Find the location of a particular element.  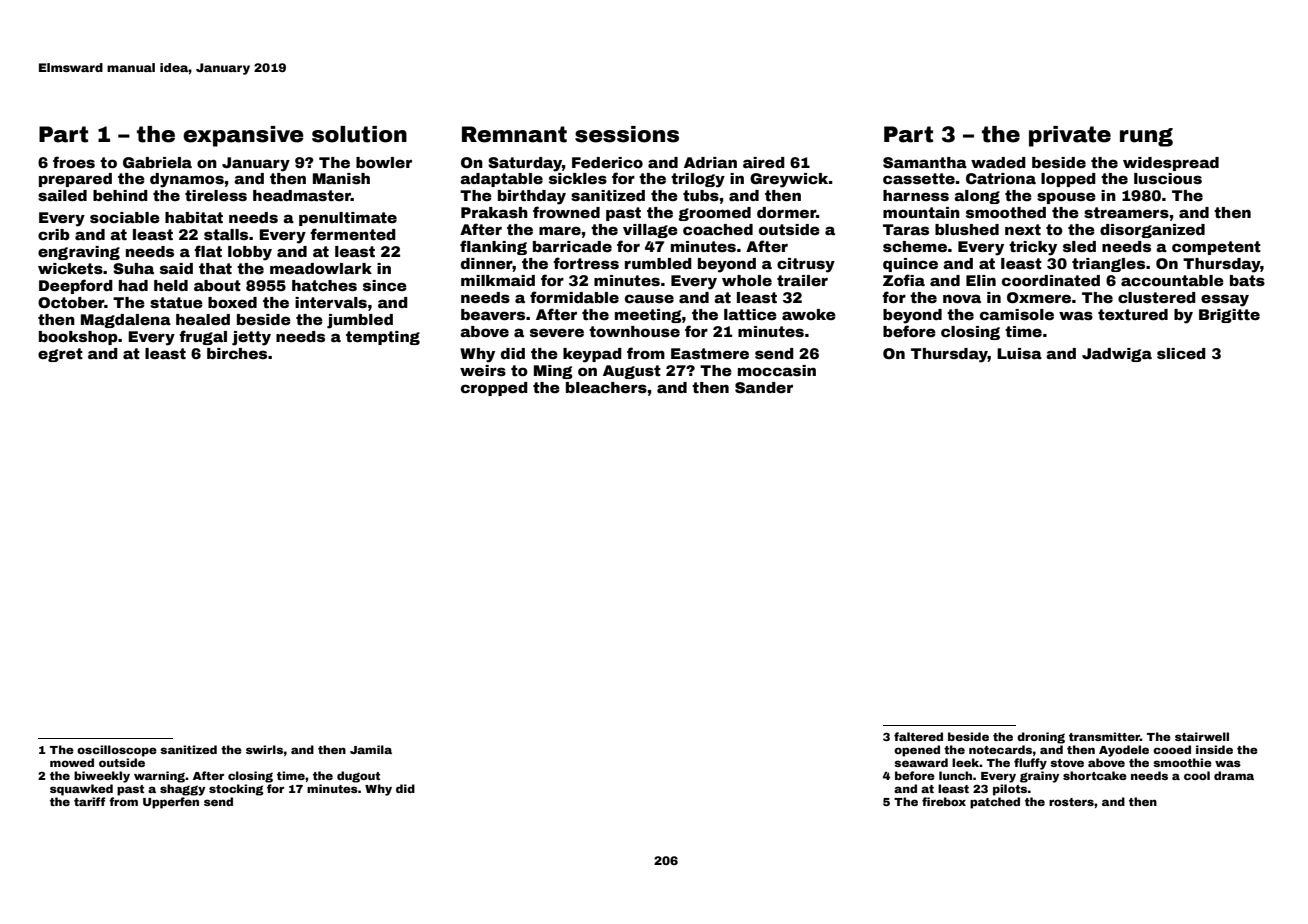

mowed is located at coordinates (72, 762).
